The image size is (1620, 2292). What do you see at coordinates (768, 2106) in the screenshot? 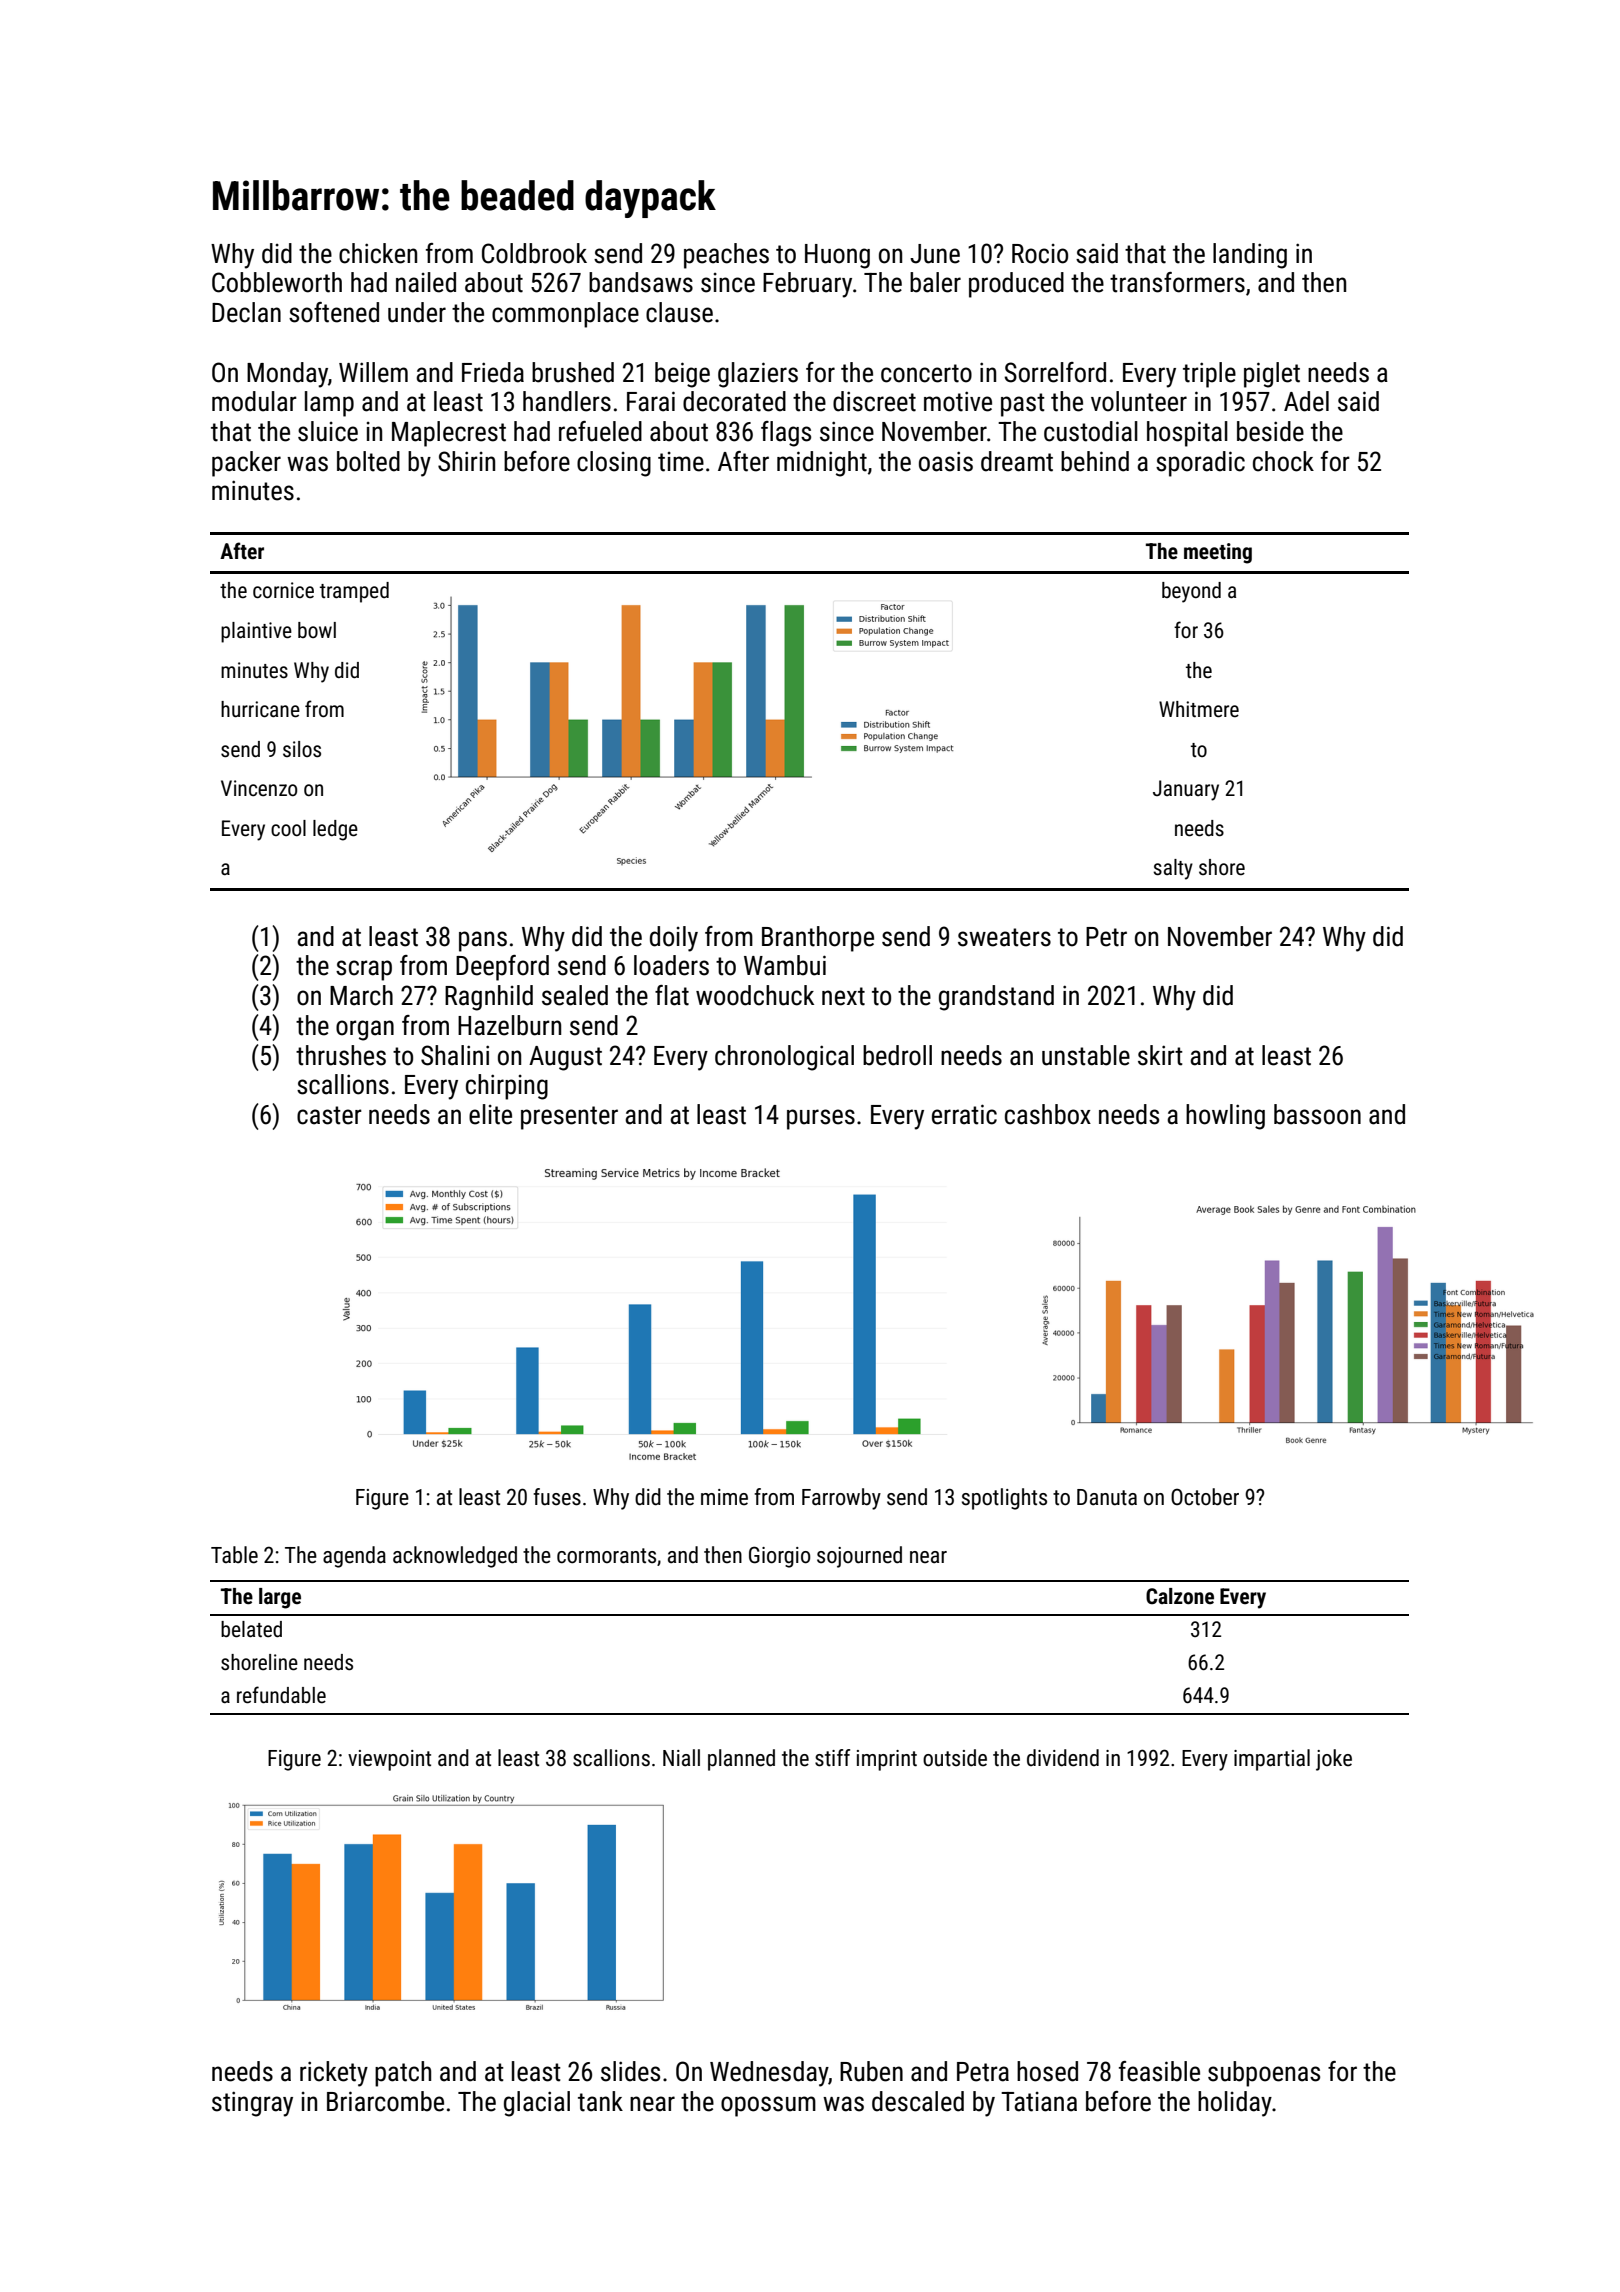
I see `opossum` at bounding box center [768, 2106].
